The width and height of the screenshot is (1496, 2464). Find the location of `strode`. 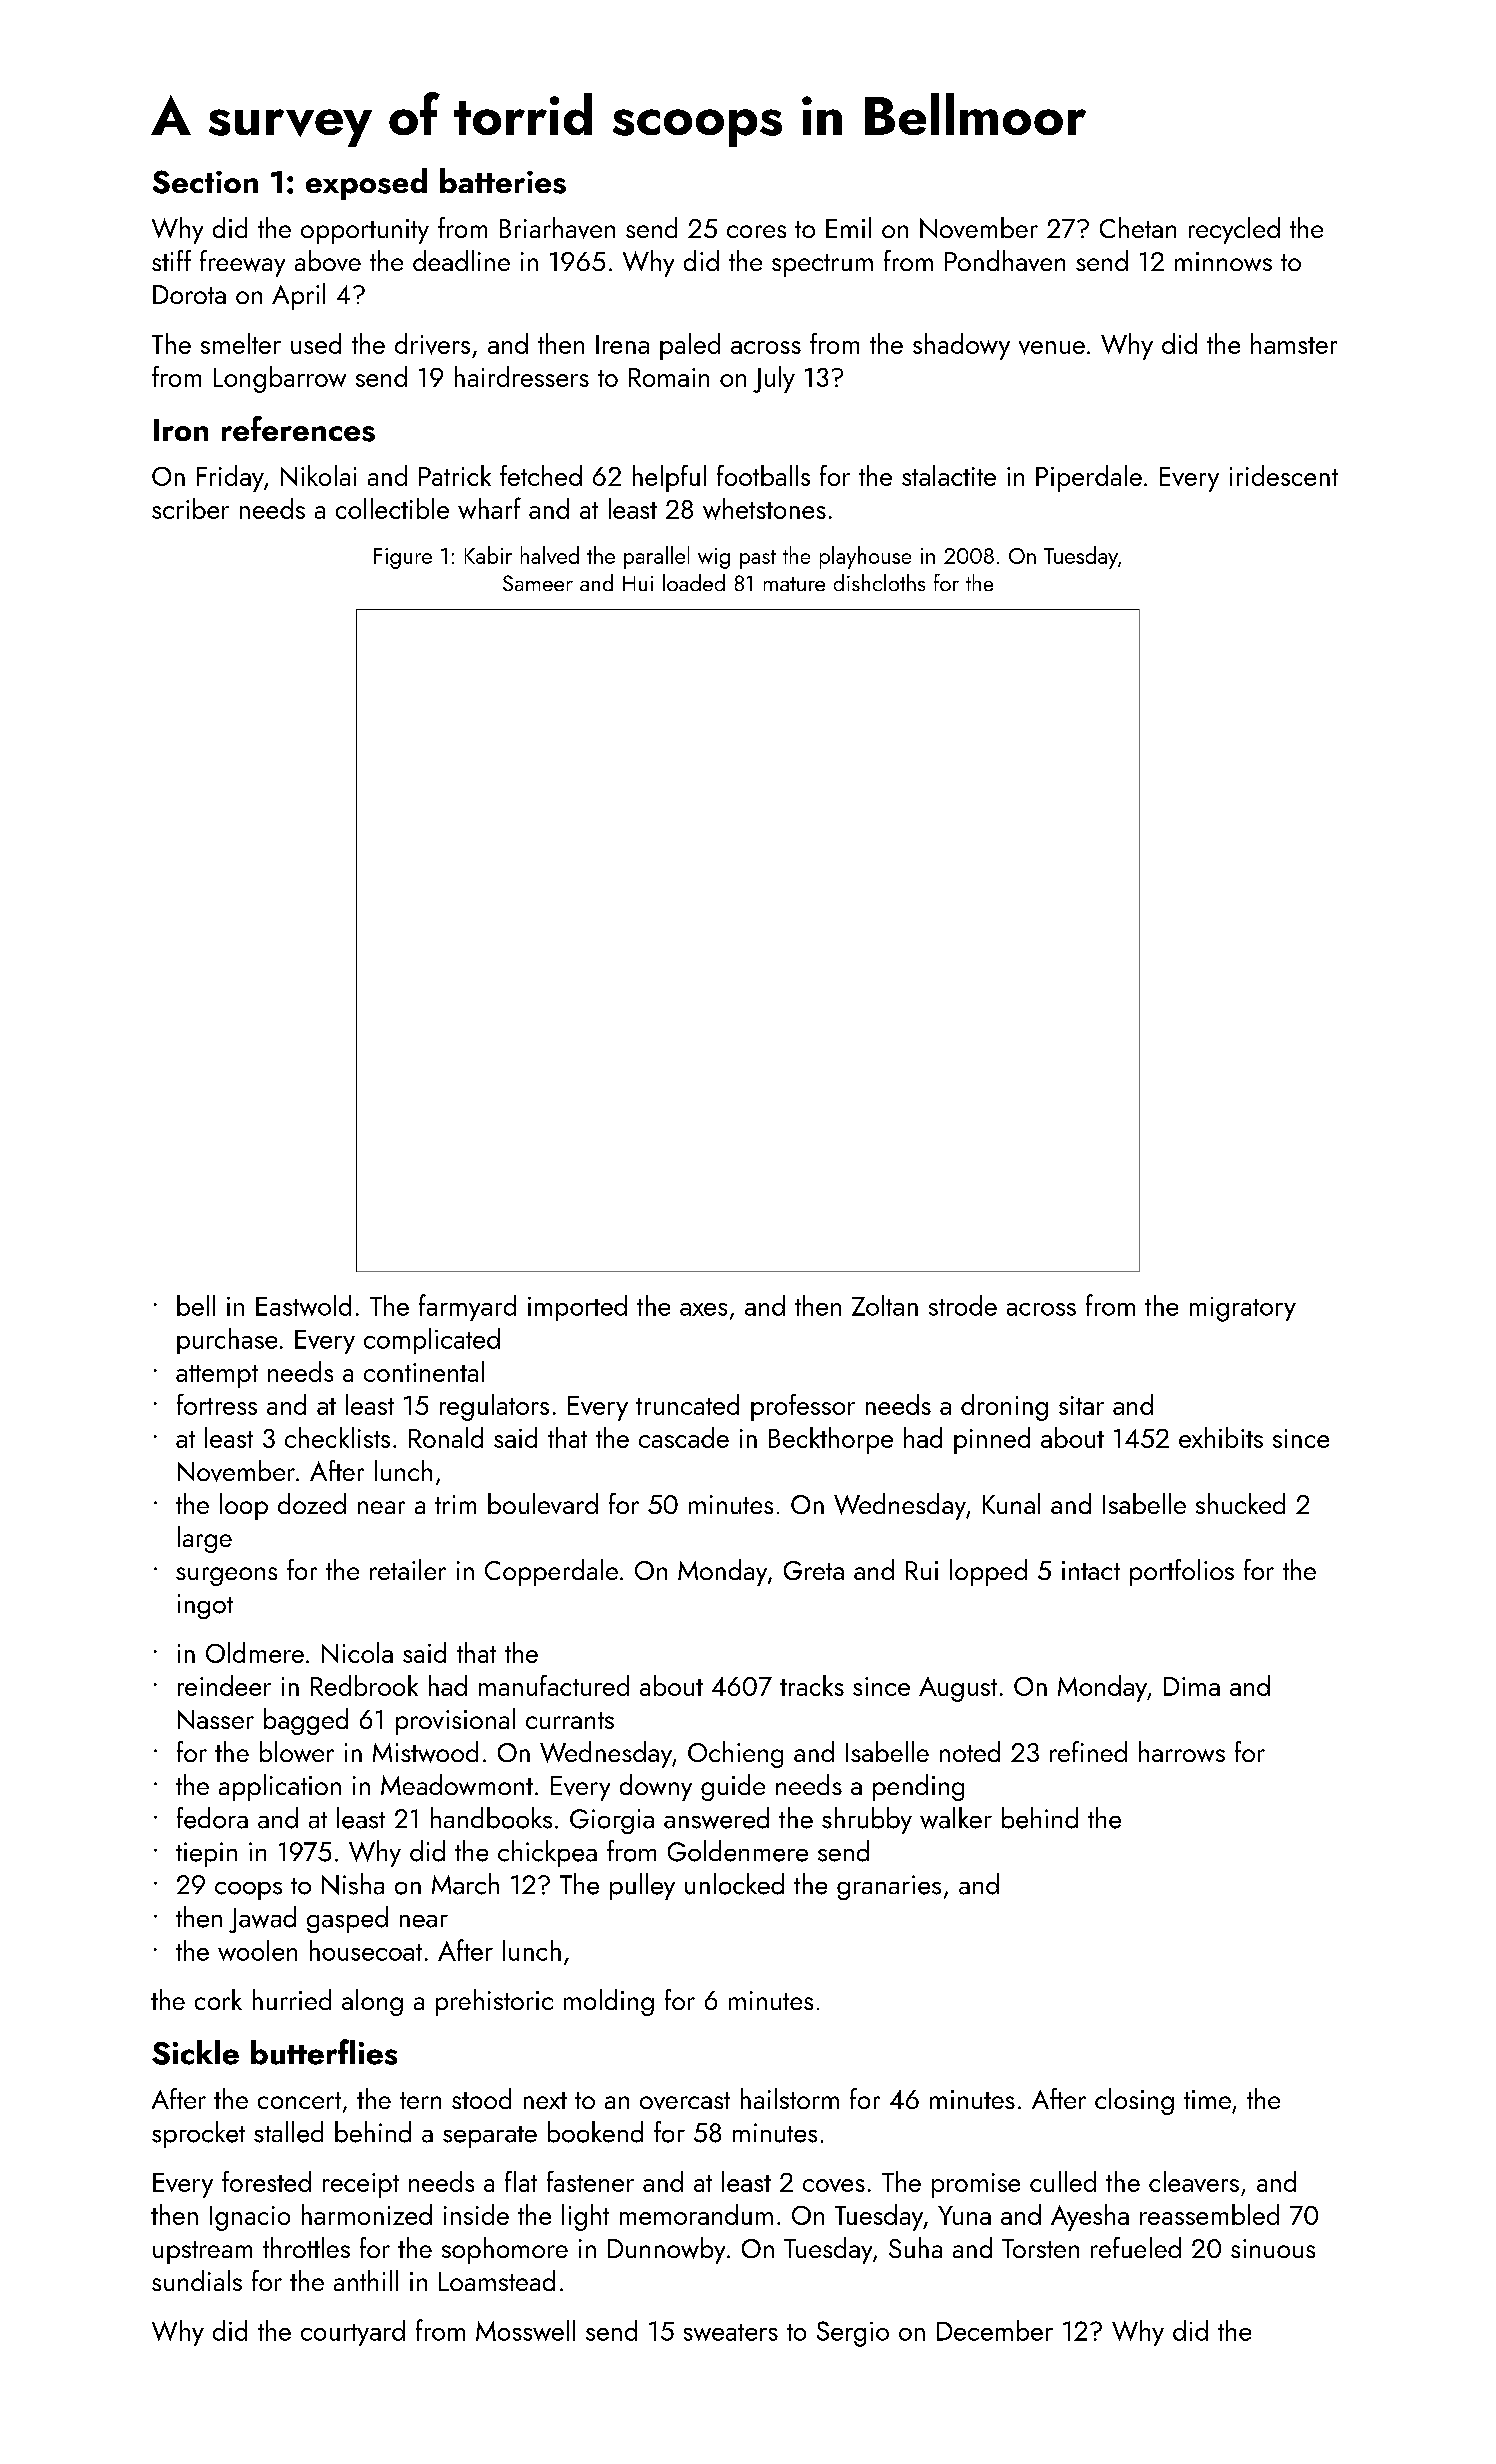

strode is located at coordinates (963, 1305).
